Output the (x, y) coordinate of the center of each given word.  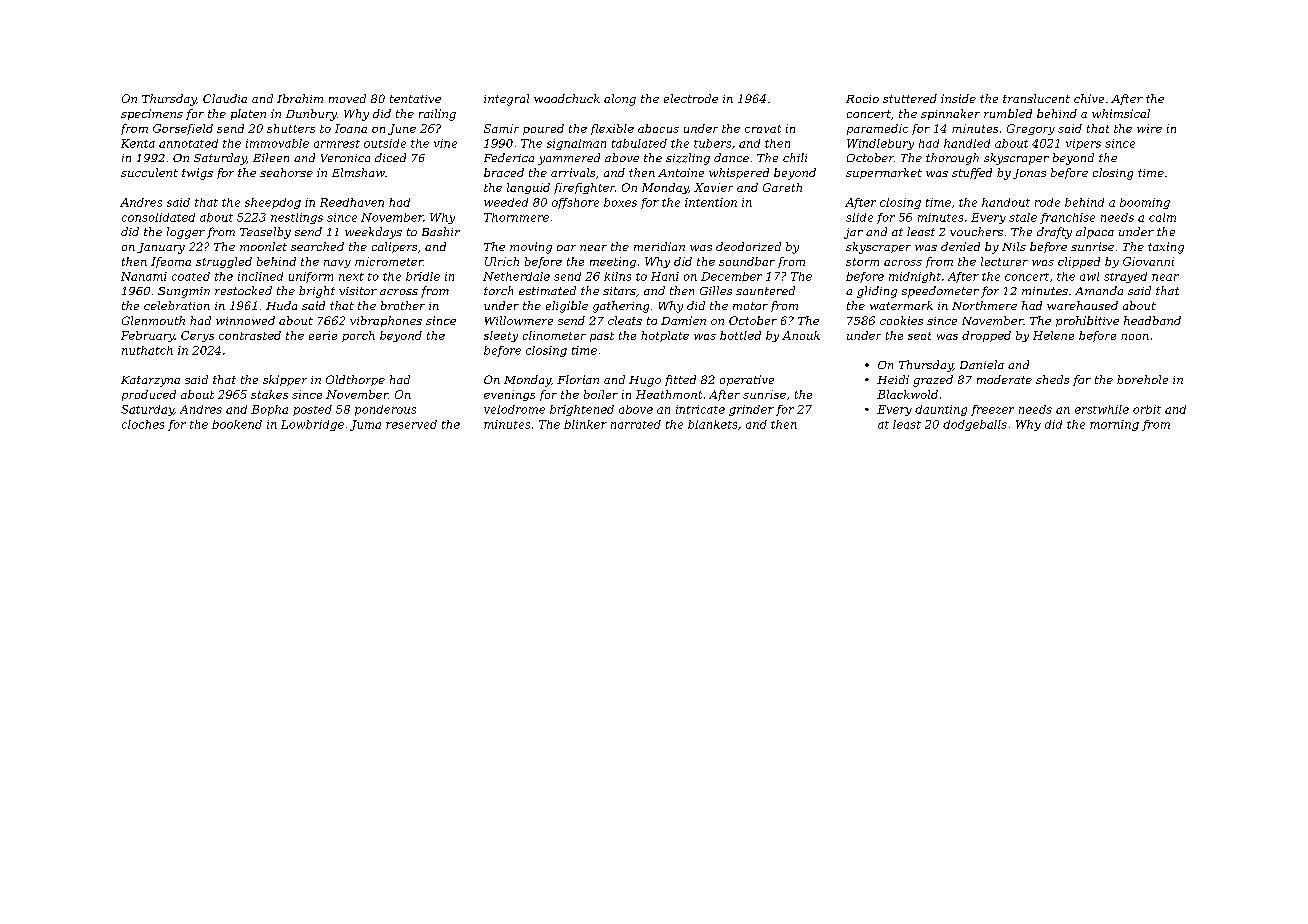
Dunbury (311, 115)
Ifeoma (171, 262)
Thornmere (516, 217)
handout (1006, 202)
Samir (501, 128)
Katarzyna (150, 381)
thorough (952, 159)
